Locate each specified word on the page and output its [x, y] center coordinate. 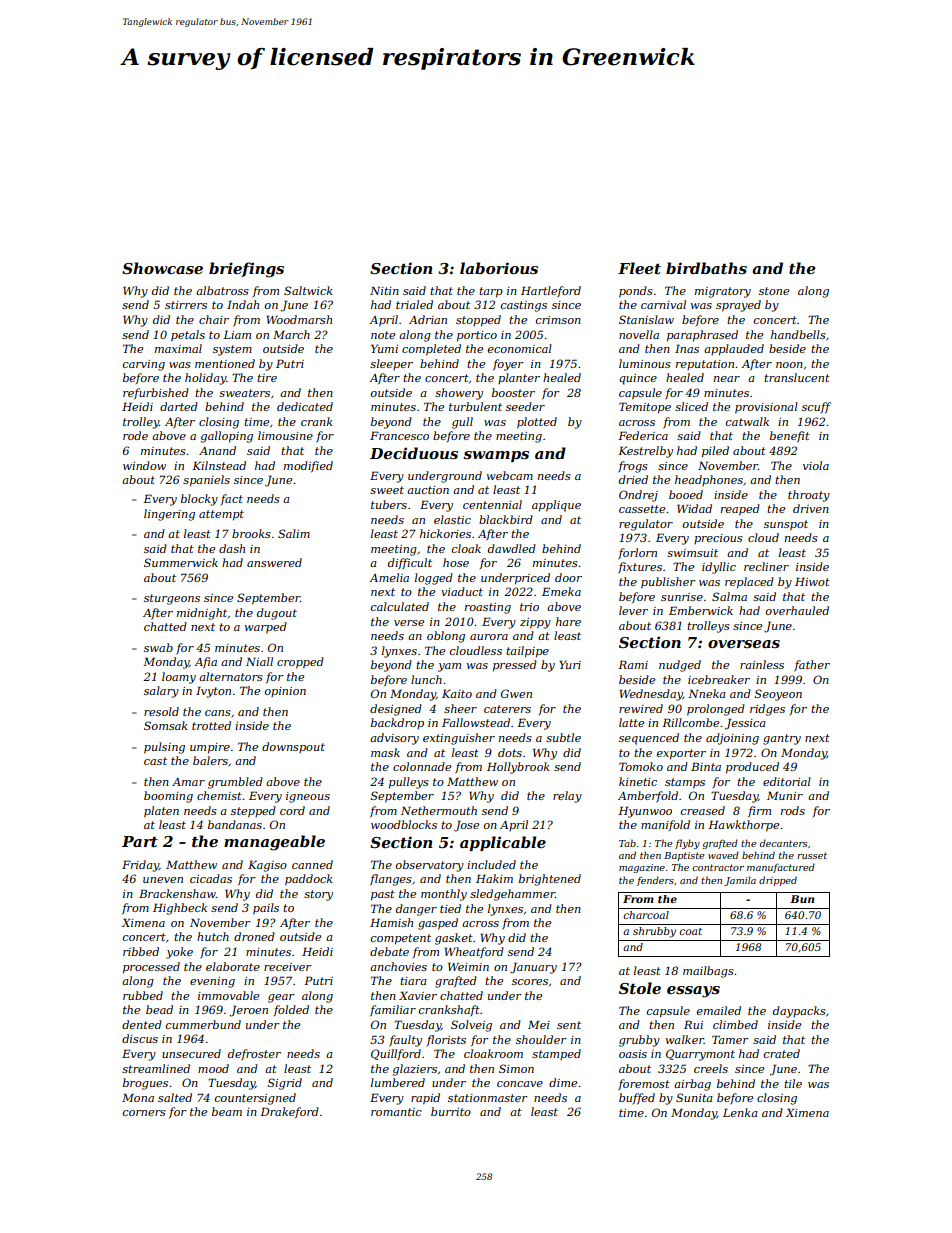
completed [431, 350]
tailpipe [527, 652]
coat [690, 931]
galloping [227, 437]
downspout [293, 747]
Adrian [428, 319]
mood [213, 1068]
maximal [178, 348]
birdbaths [706, 268]
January [533, 968]
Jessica [745, 724]
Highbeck [180, 909]
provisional [766, 408]
